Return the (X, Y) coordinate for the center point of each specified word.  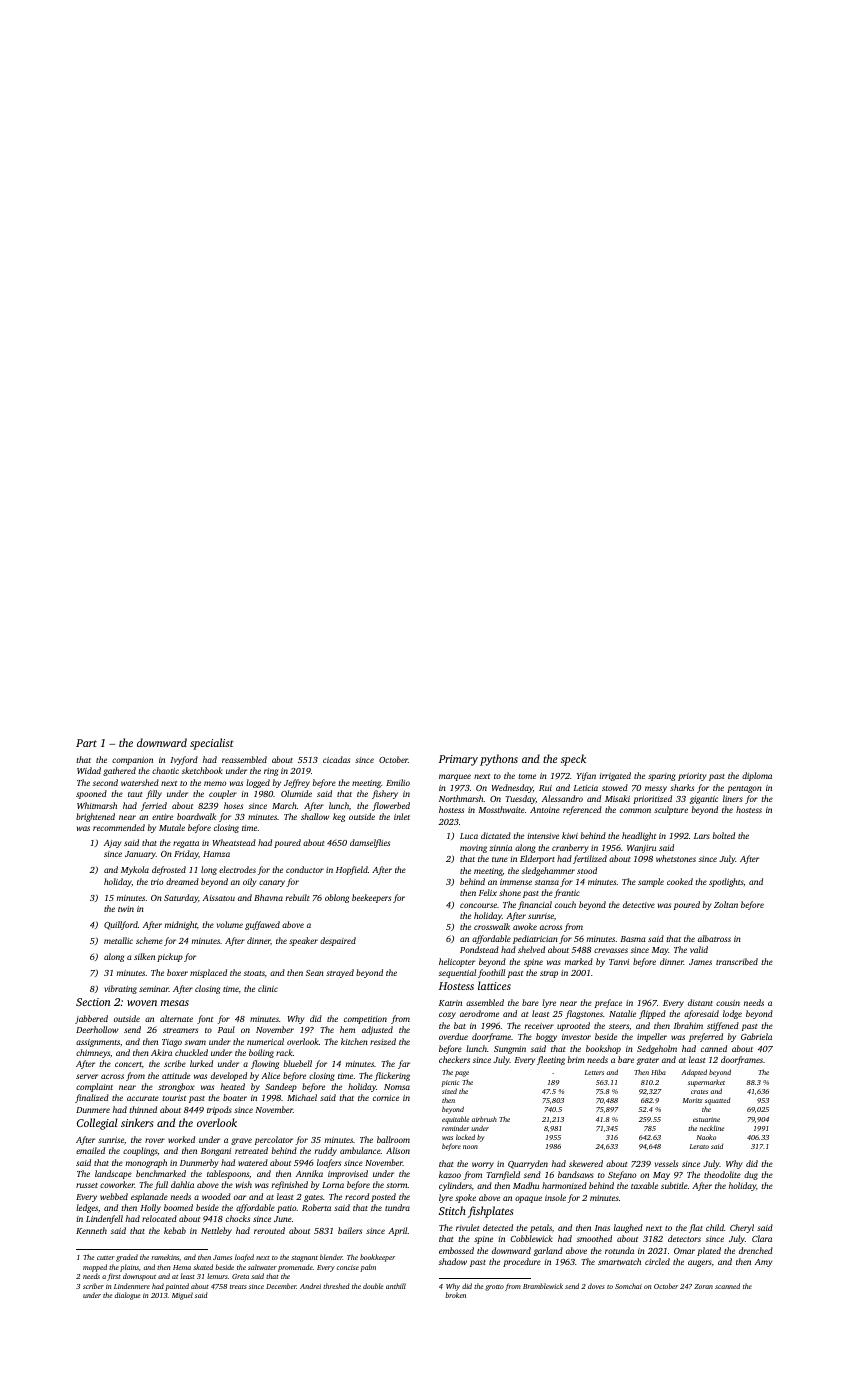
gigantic (704, 800)
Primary (458, 760)
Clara (762, 1238)
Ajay (112, 844)
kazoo (450, 1174)
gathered (119, 771)
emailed (90, 1150)
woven (142, 1003)
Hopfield (352, 870)
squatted (717, 1101)
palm (368, 1268)
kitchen (354, 1041)
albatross (714, 938)
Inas (602, 1228)
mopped (95, 1268)
